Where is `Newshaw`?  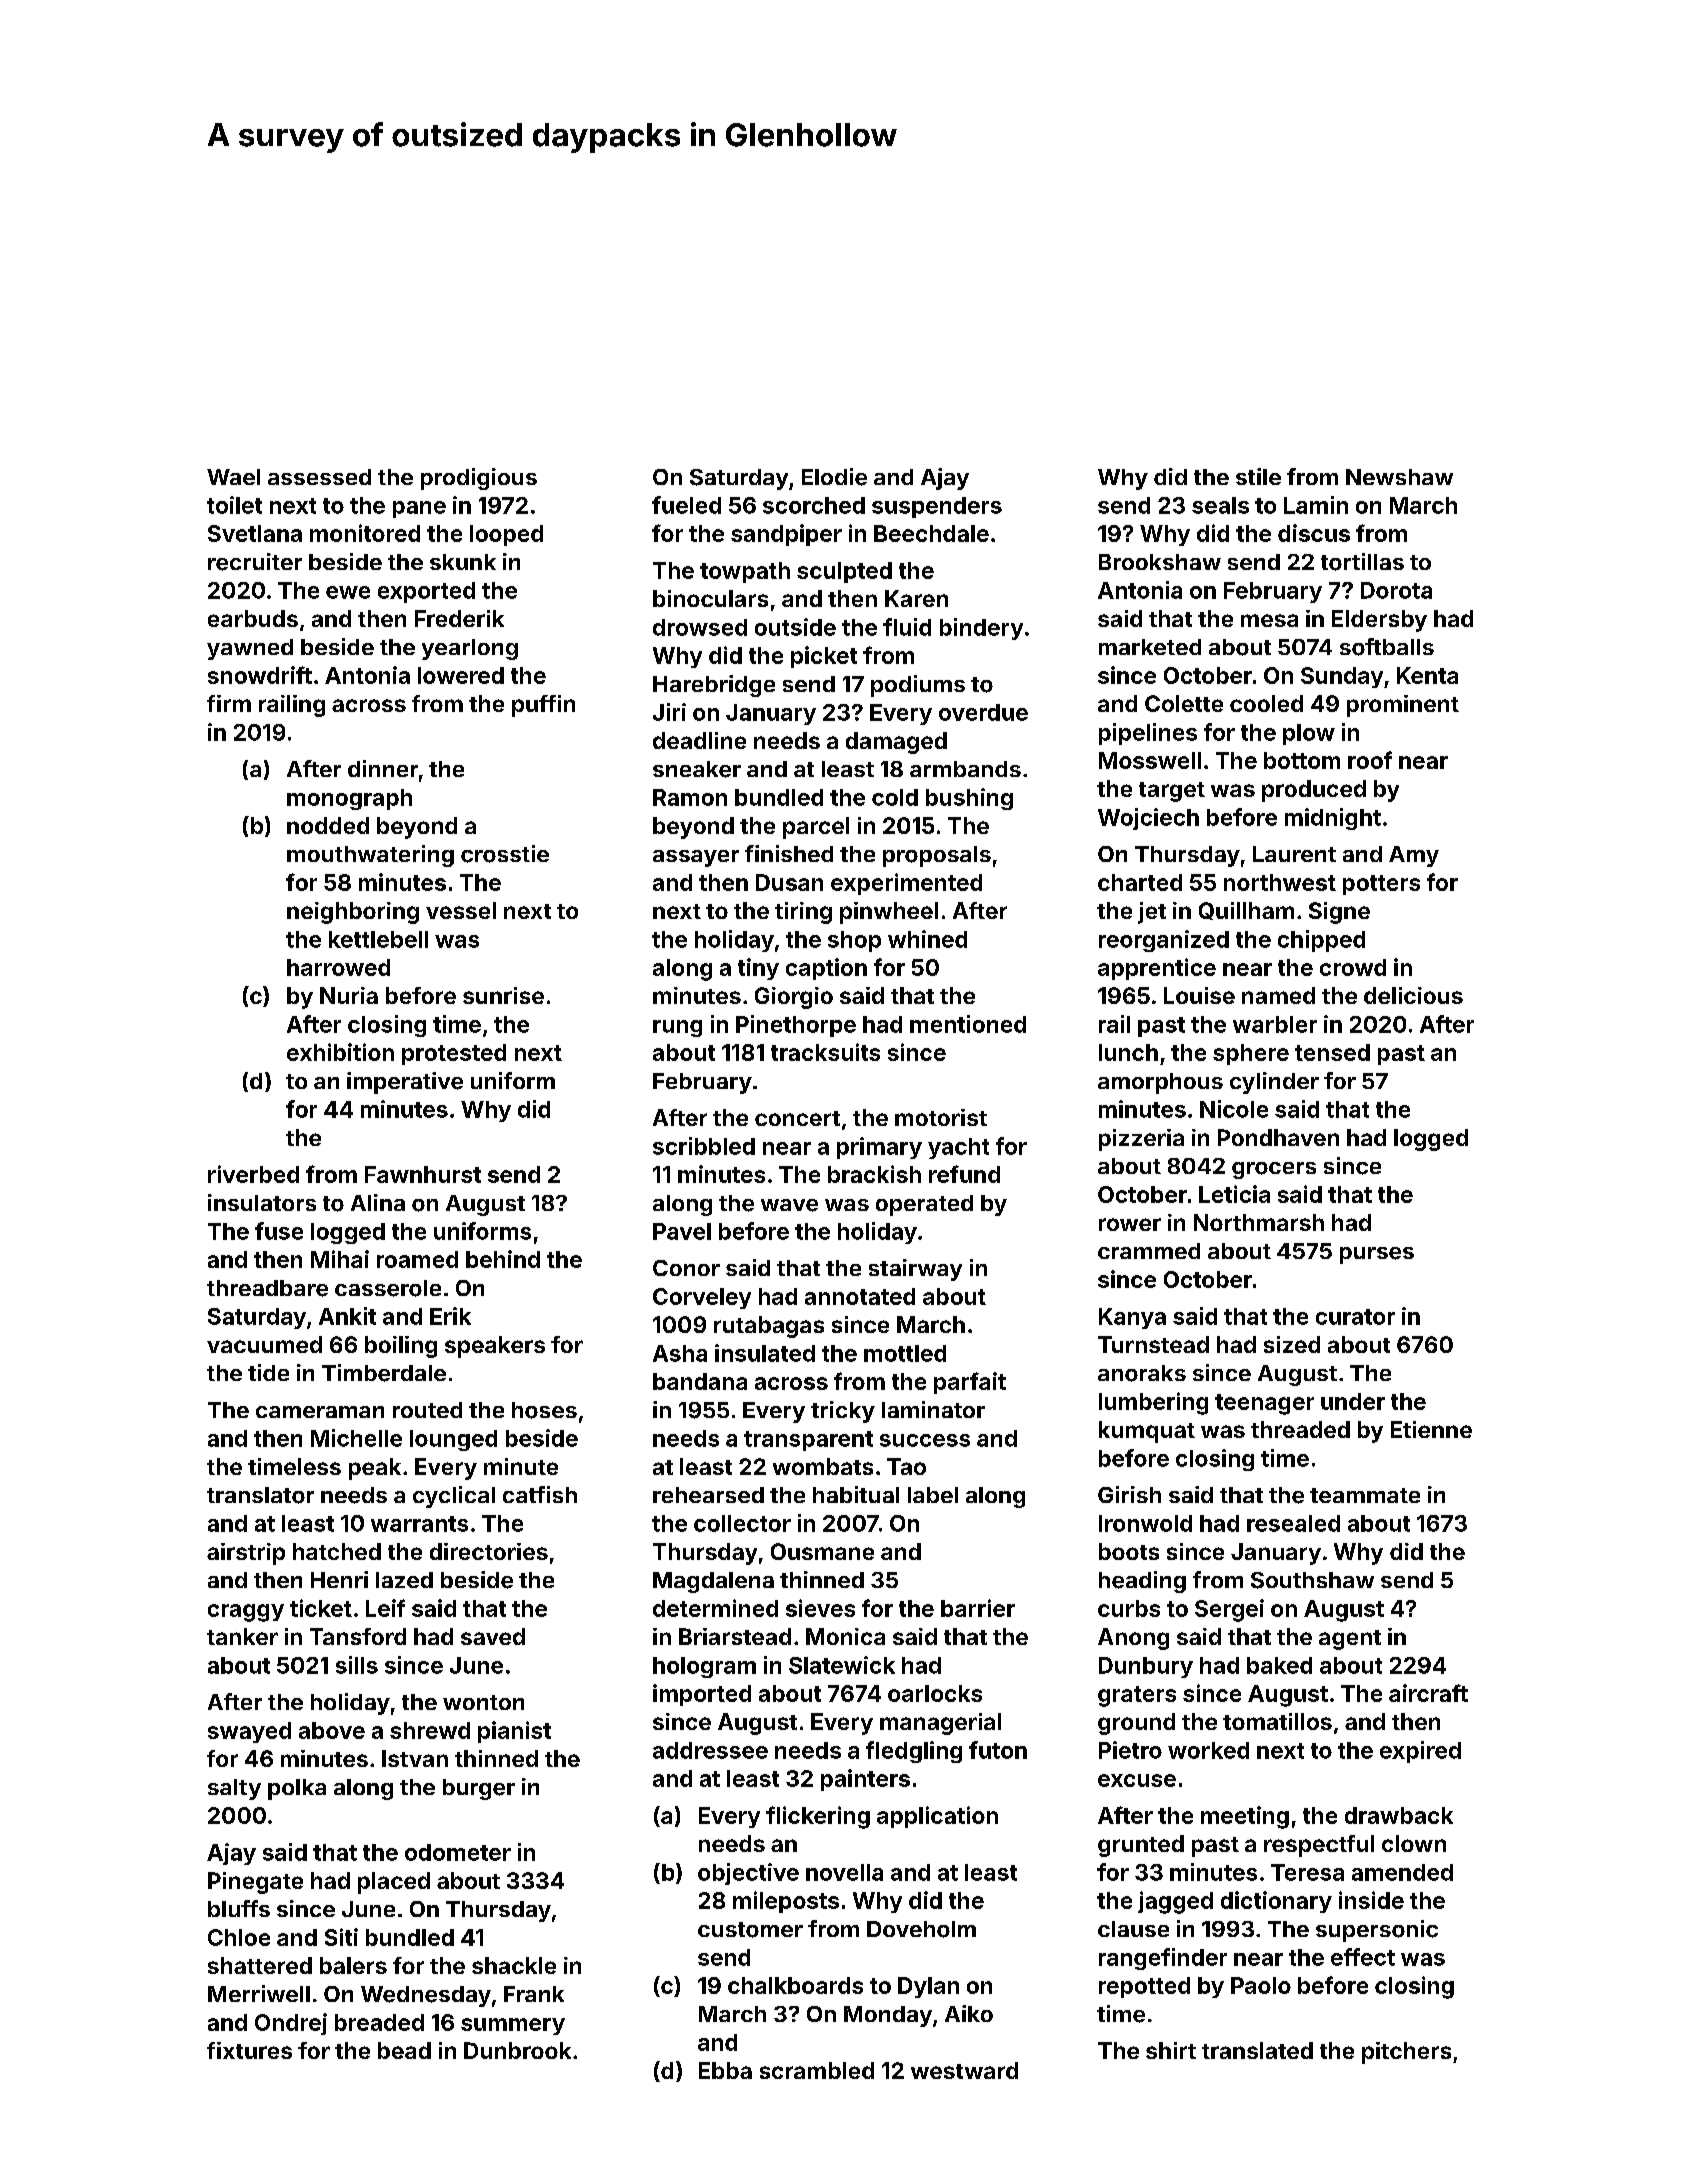 Newshaw is located at coordinates (1399, 477).
